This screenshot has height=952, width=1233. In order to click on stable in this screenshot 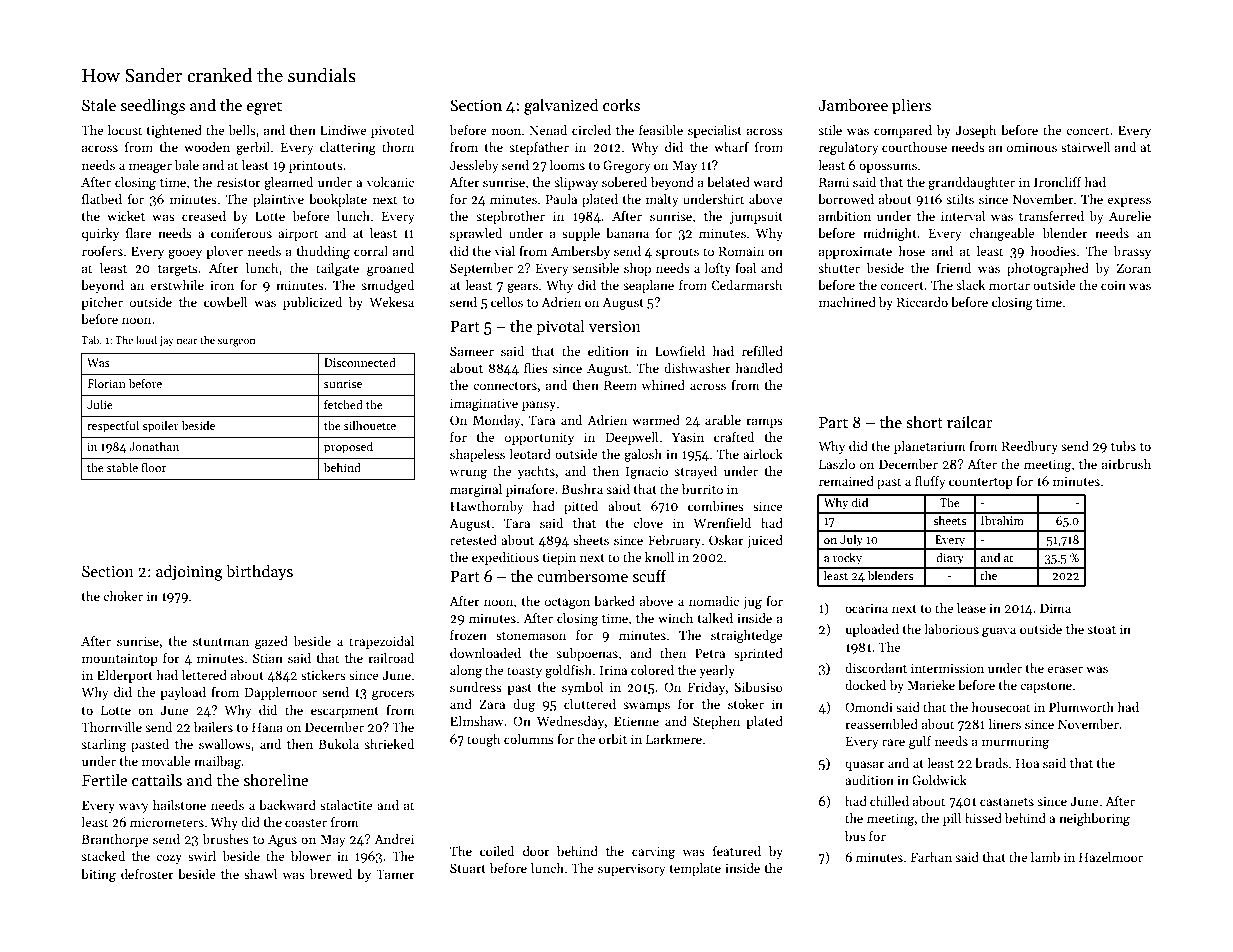, I will do `click(122, 467)`.
